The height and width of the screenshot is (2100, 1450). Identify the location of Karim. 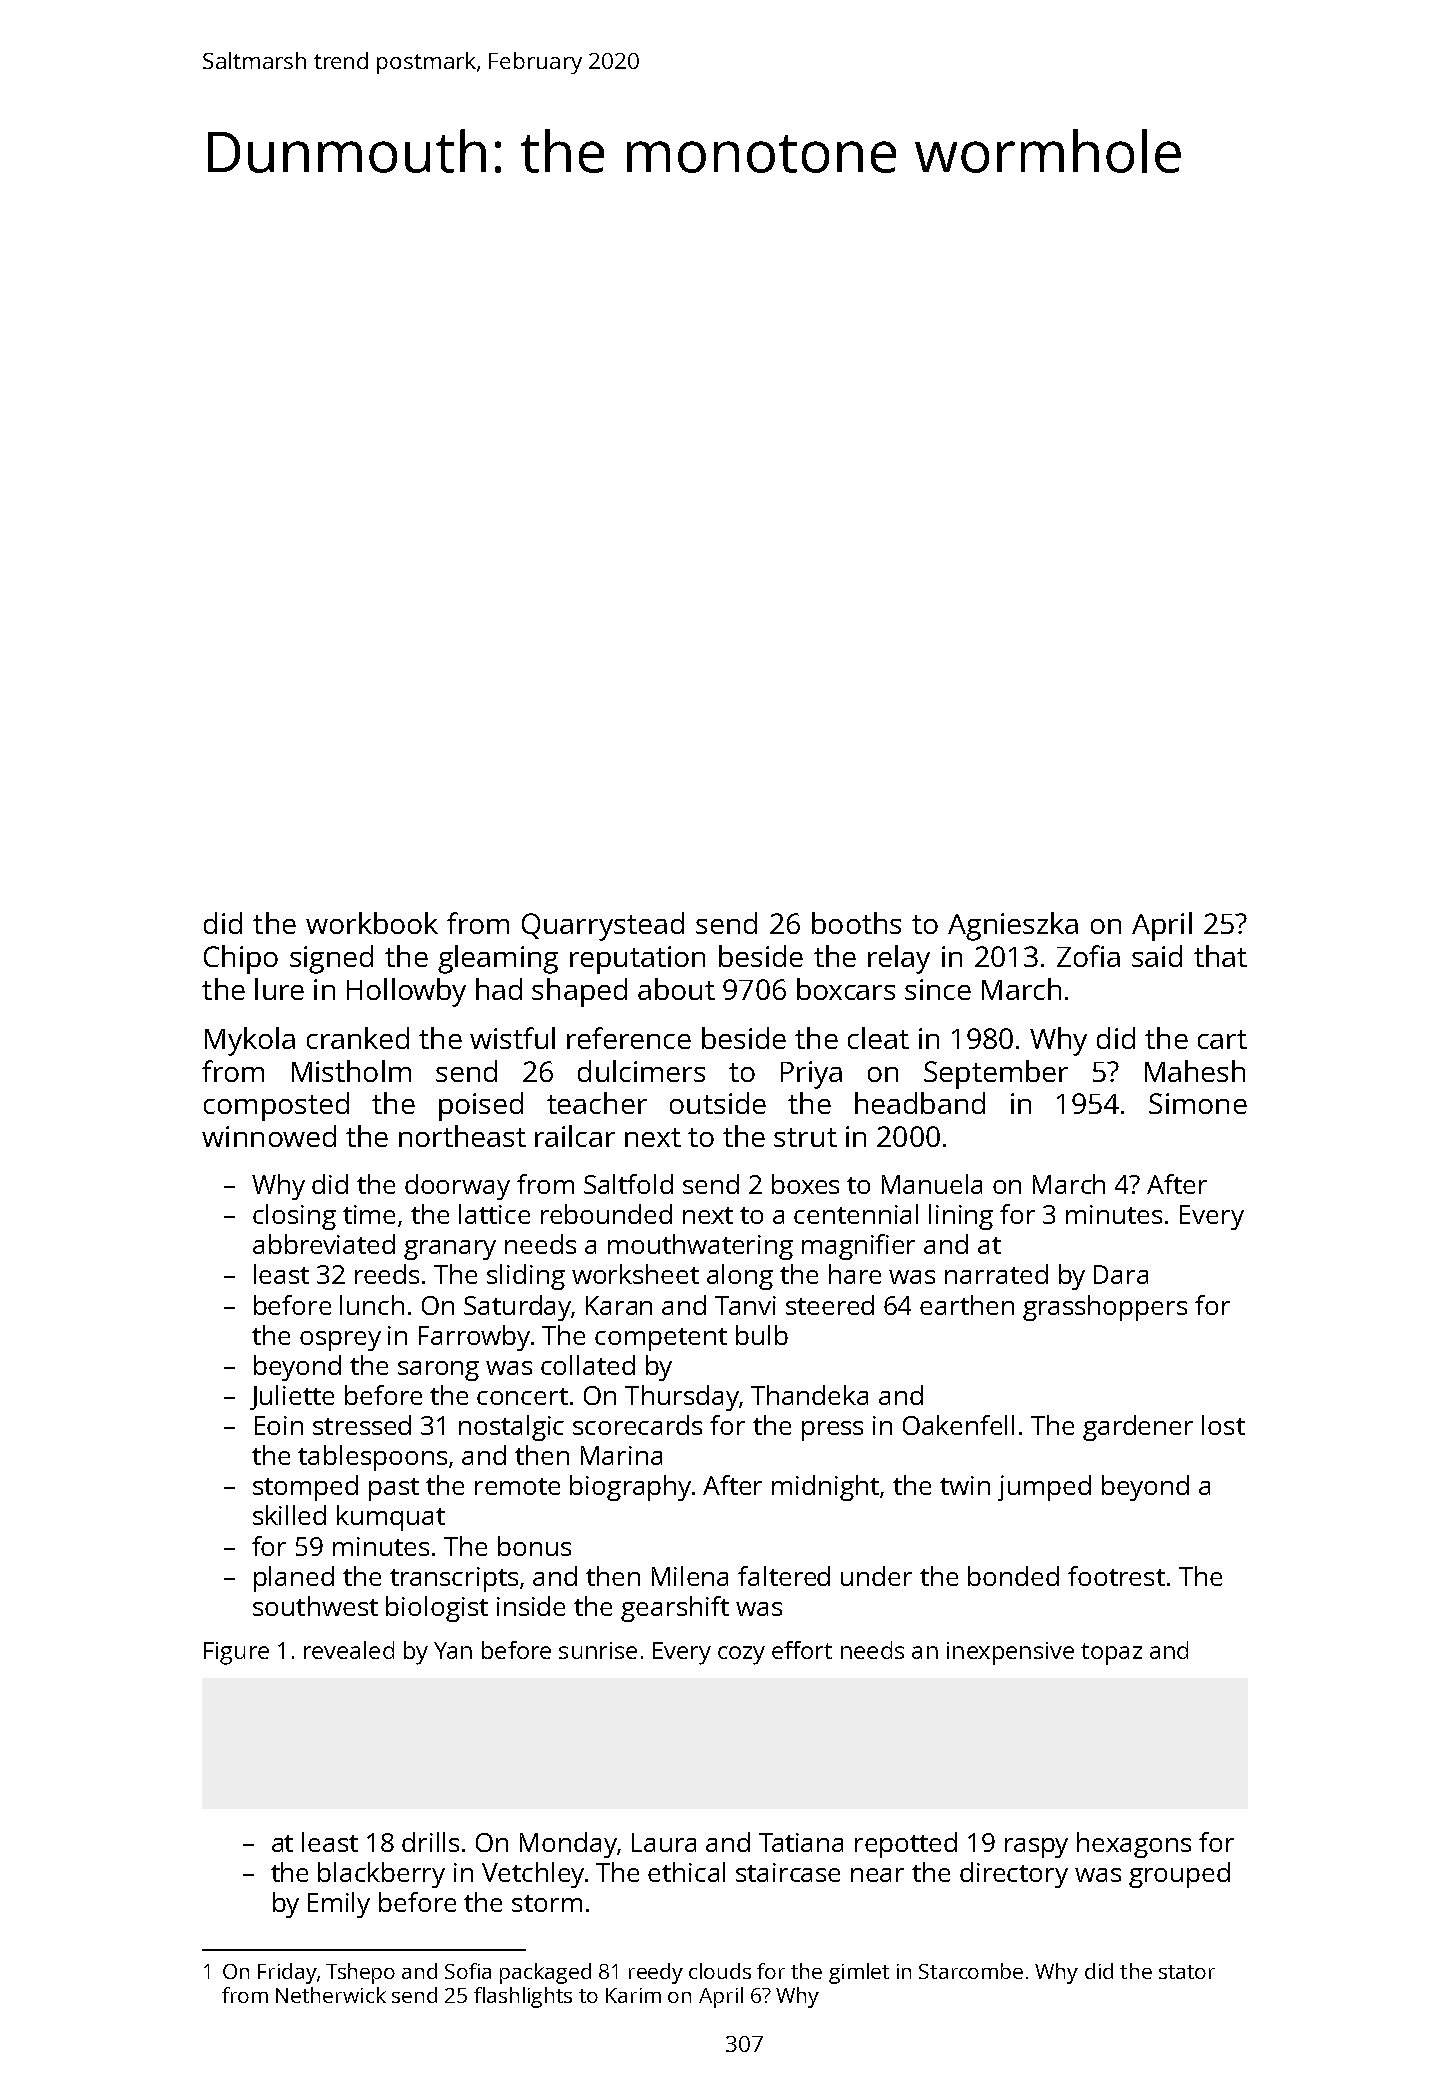
(633, 1995).
